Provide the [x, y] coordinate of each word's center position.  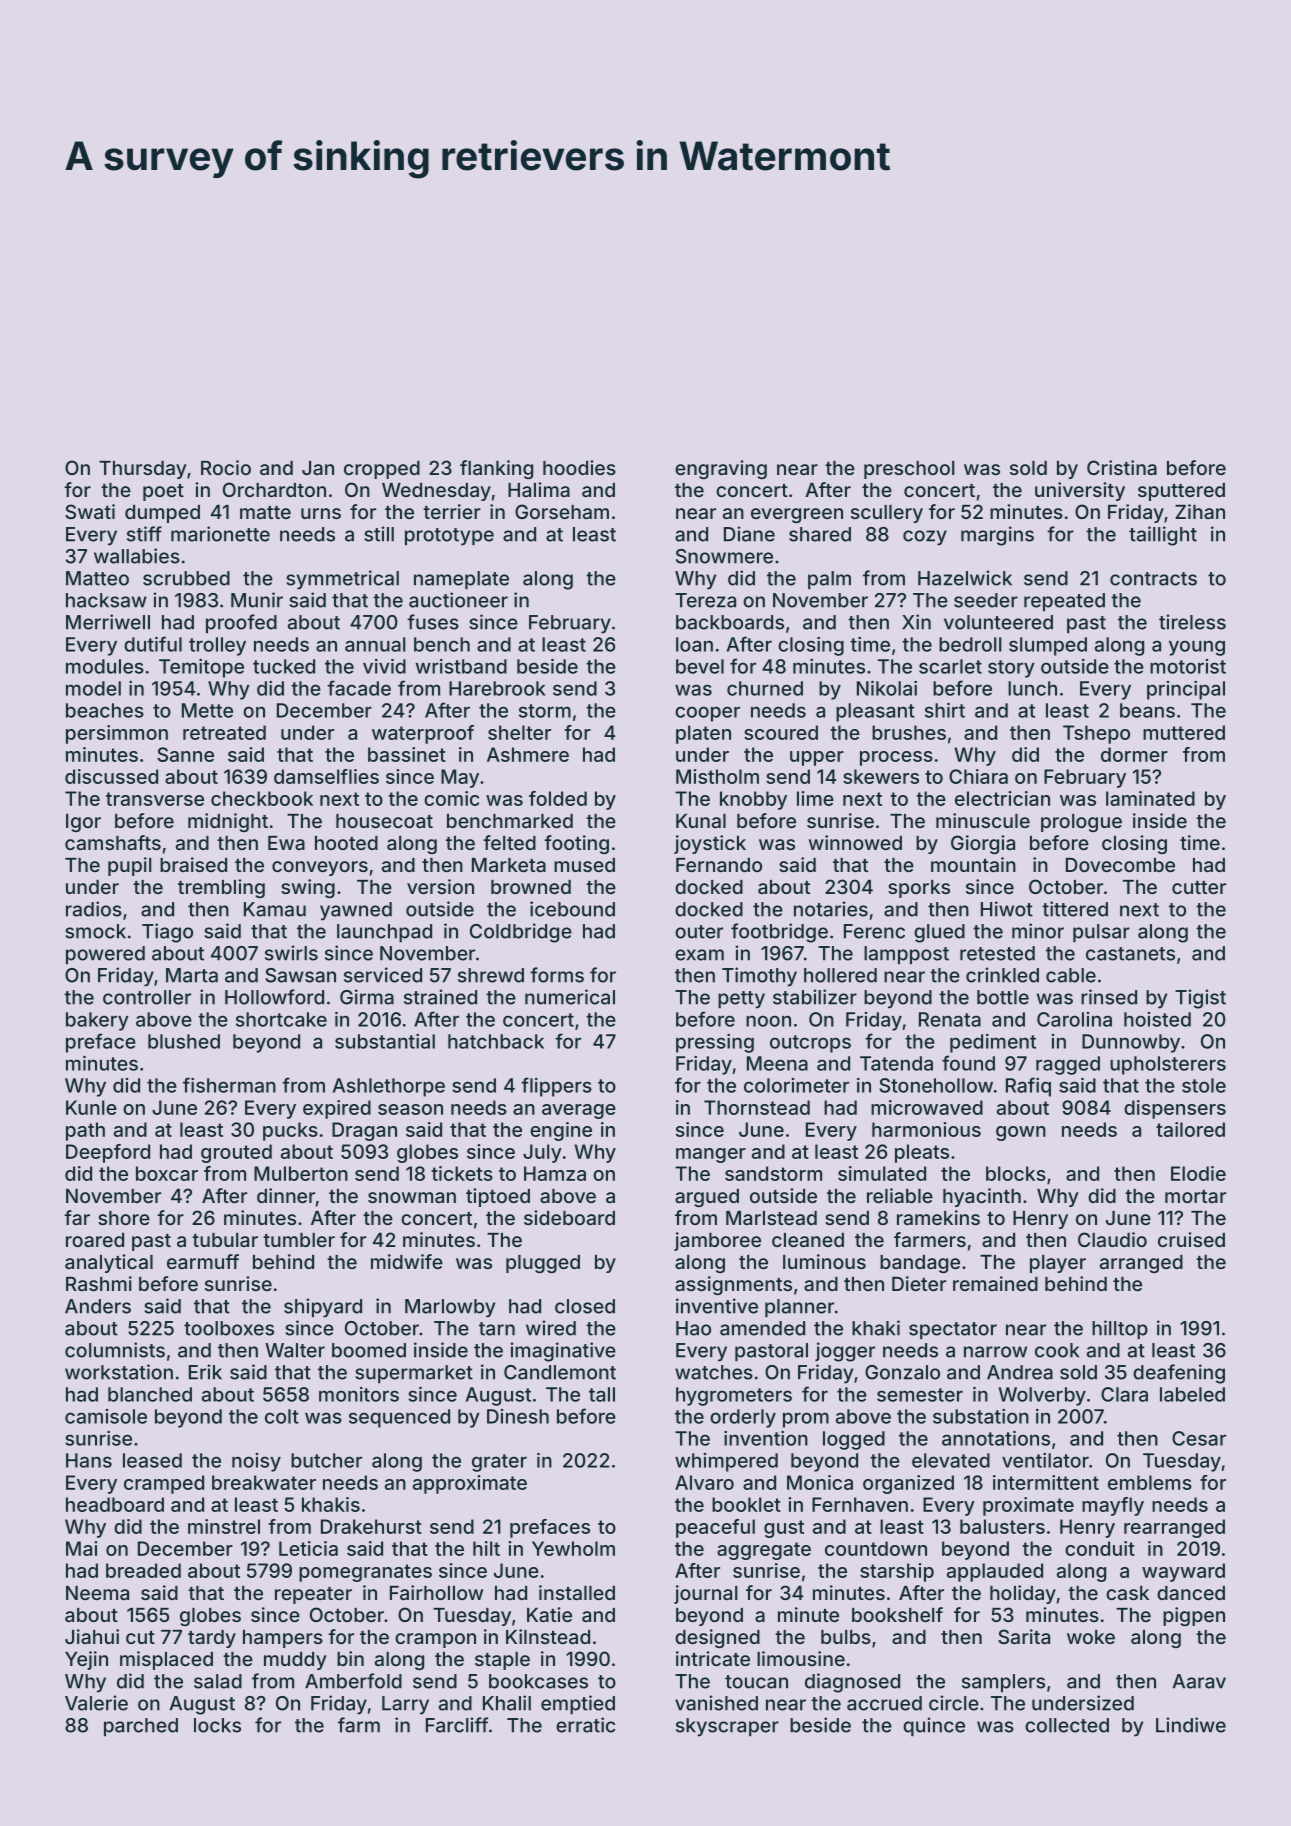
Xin [916, 622]
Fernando [719, 865]
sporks [919, 889]
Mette [207, 710]
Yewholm [573, 1548]
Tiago [167, 933]
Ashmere [528, 754]
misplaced [166, 1660]
